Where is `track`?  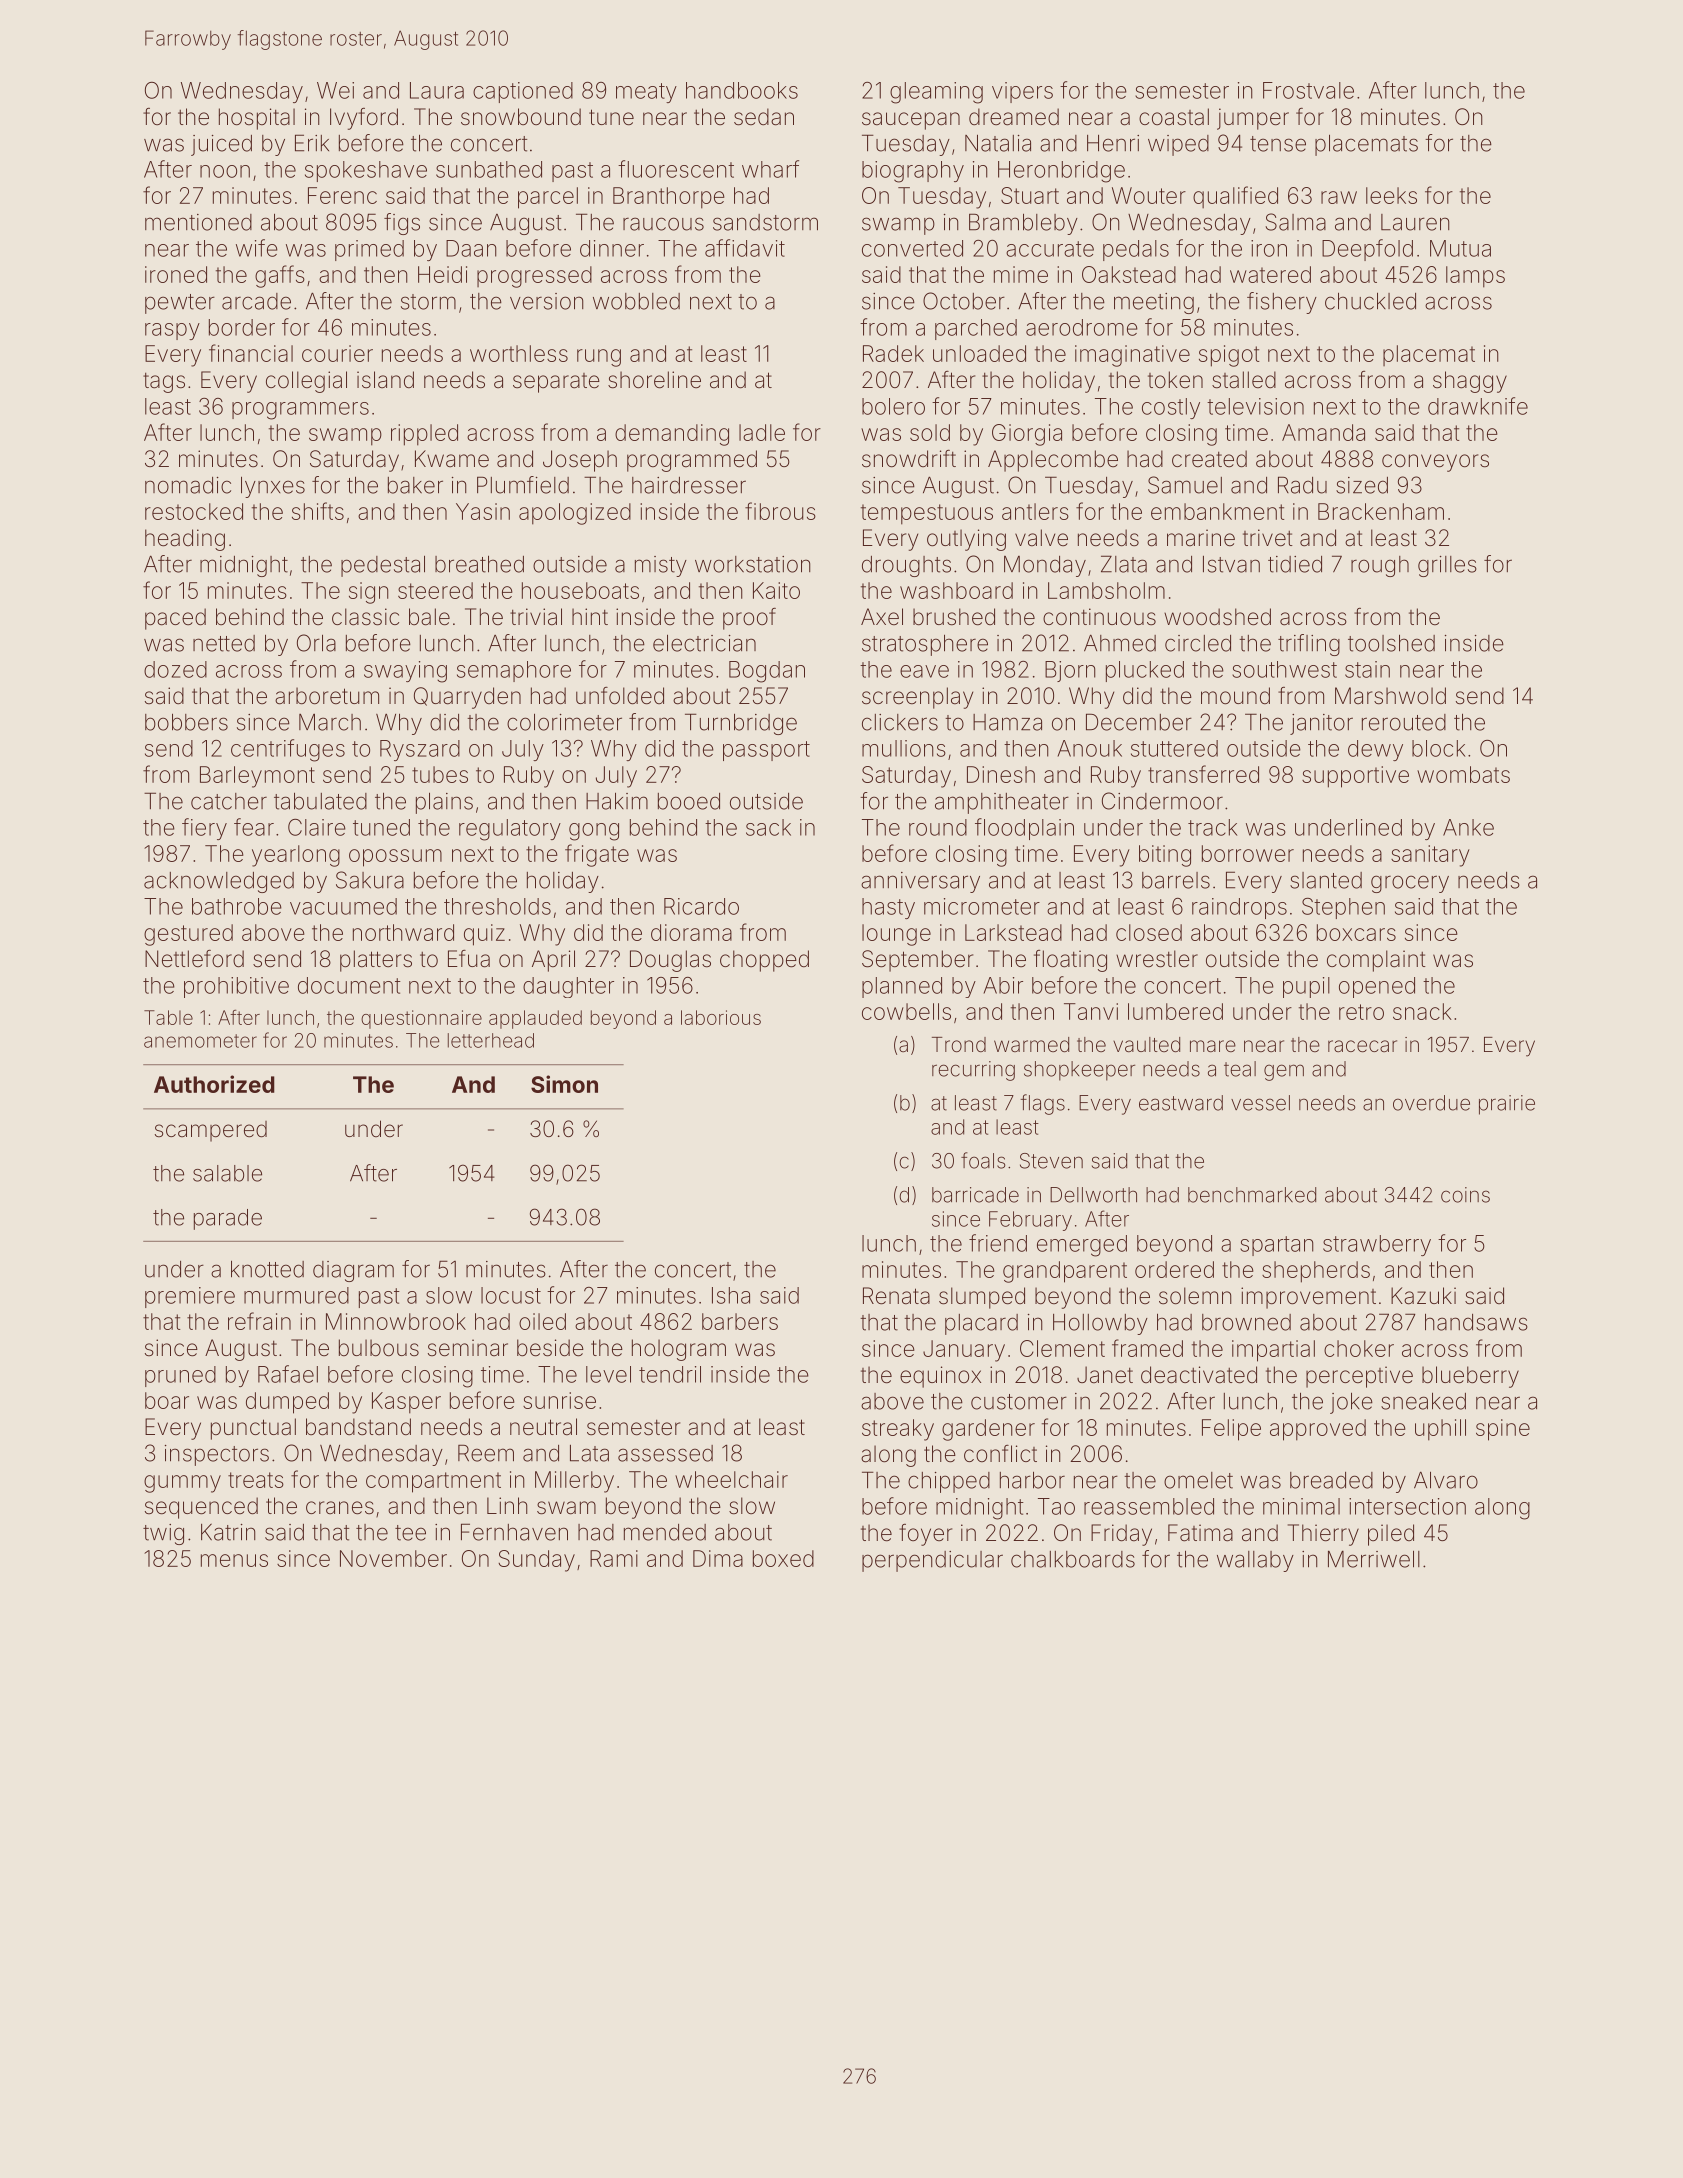
track is located at coordinates (1212, 827).
